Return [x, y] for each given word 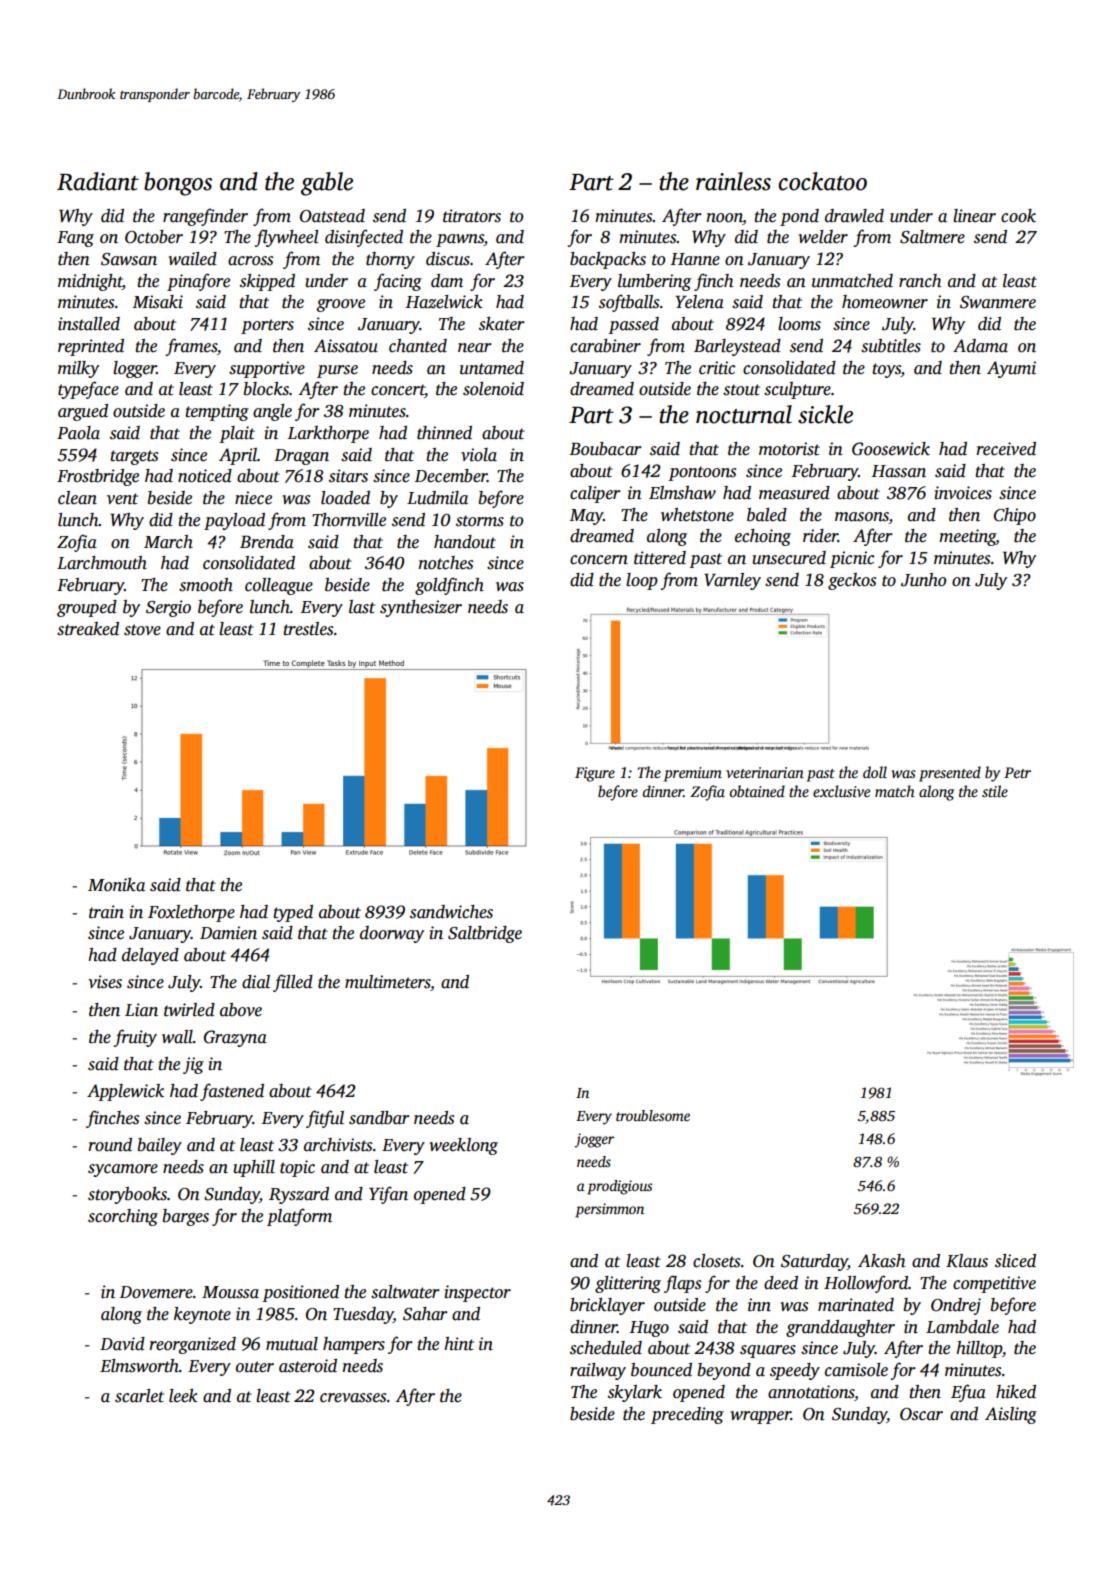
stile [995, 791]
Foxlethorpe [191, 913]
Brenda [267, 542]
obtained [757, 791]
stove [142, 630]
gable [327, 184]
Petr [1017, 772]
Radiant [98, 181]
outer [255, 1367]
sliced [1015, 1261]
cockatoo [822, 181]
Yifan [388, 1195]
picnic [852, 559]
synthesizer [421, 608]
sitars [348, 476]
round [110, 1145]
